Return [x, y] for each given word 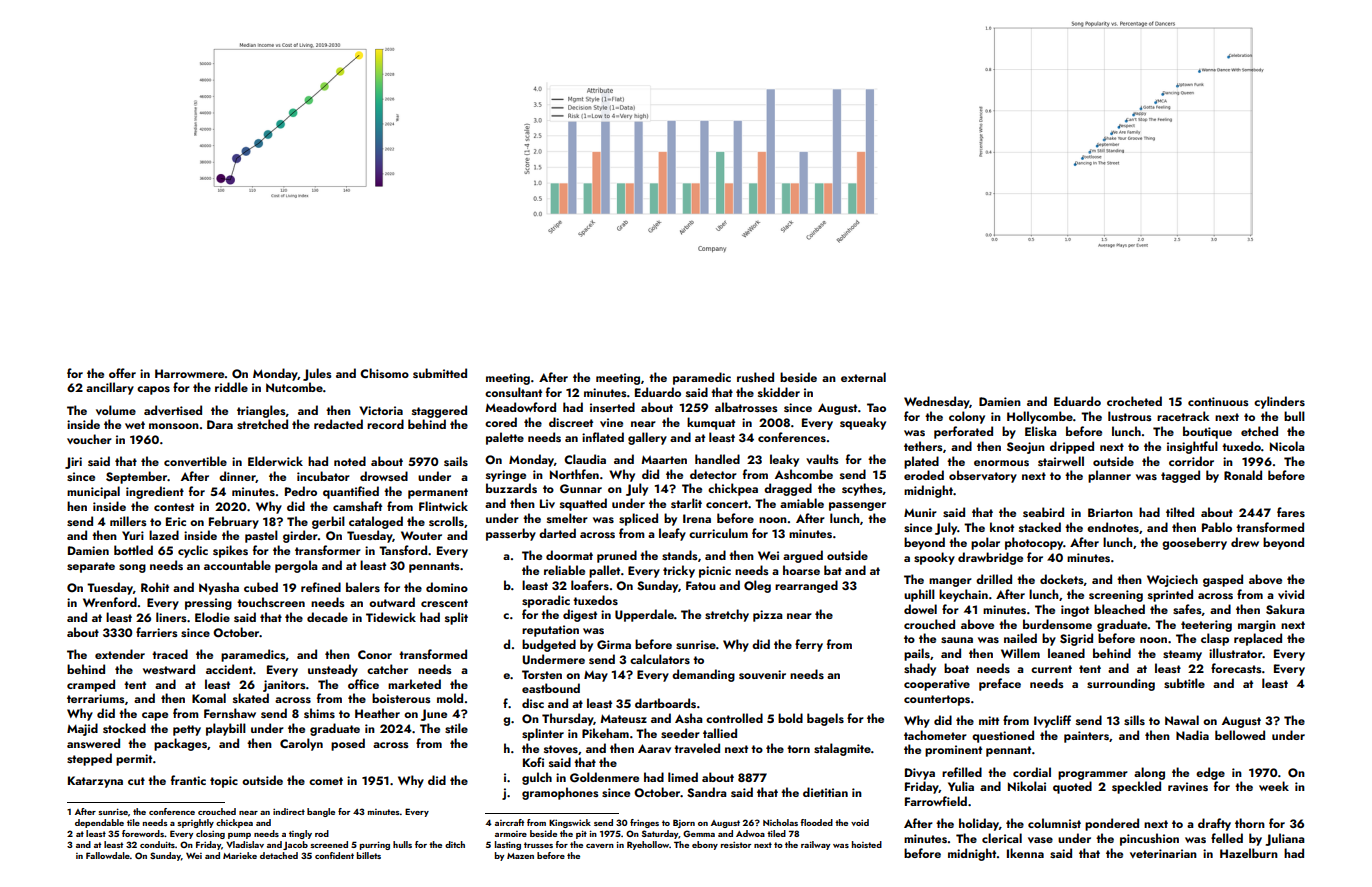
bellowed [1240, 735]
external [863, 377]
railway [815, 845]
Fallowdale [108, 855]
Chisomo [384, 373]
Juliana [1285, 839]
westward [169, 669]
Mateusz [623, 718]
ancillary [110, 388]
